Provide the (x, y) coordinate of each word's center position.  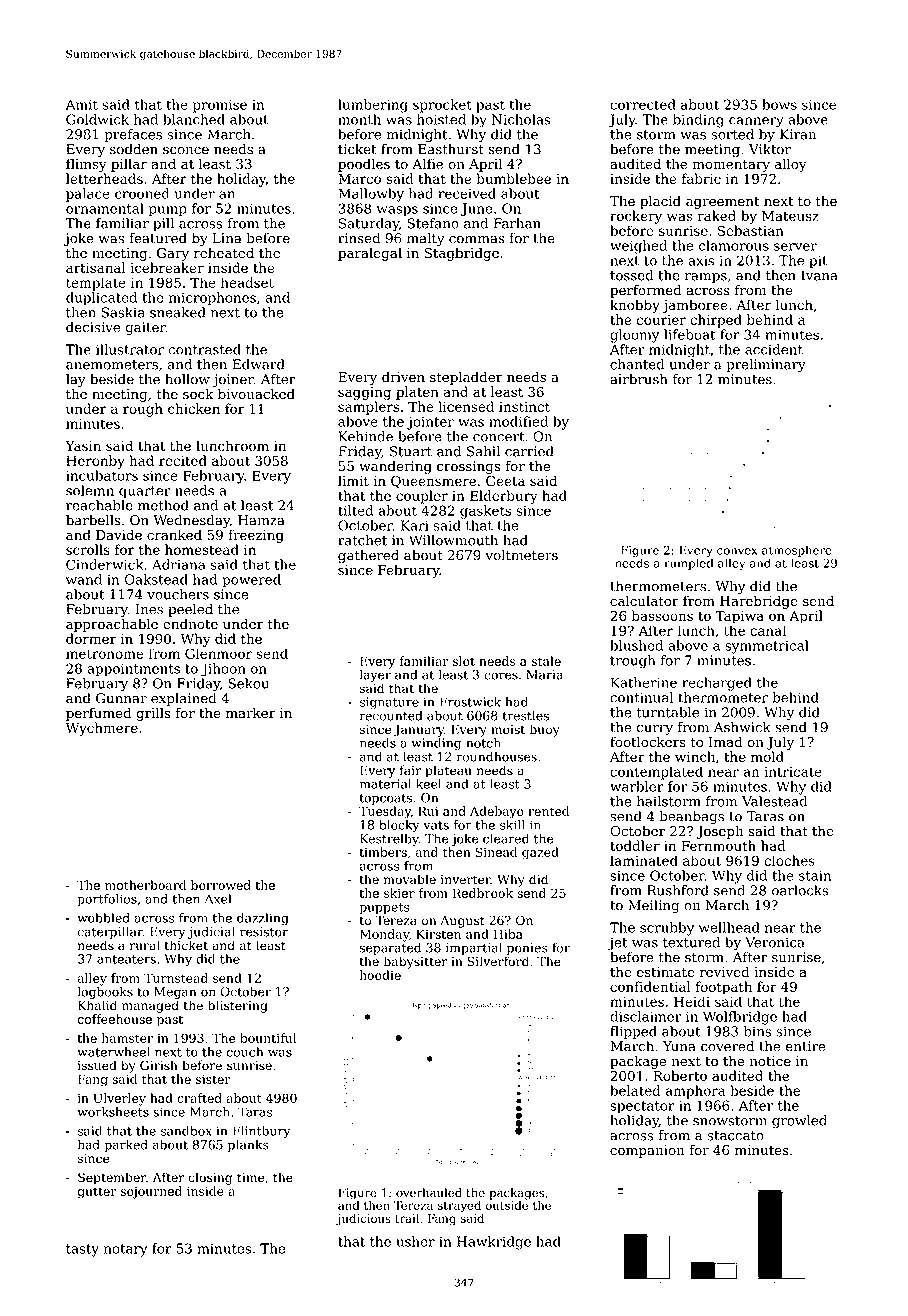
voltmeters (521, 555)
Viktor (770, 149)
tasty (82, 1250)
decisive (93, 327)
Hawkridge (494, 1243)
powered (251, 581)
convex (737, 551)
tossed (632, 275)
